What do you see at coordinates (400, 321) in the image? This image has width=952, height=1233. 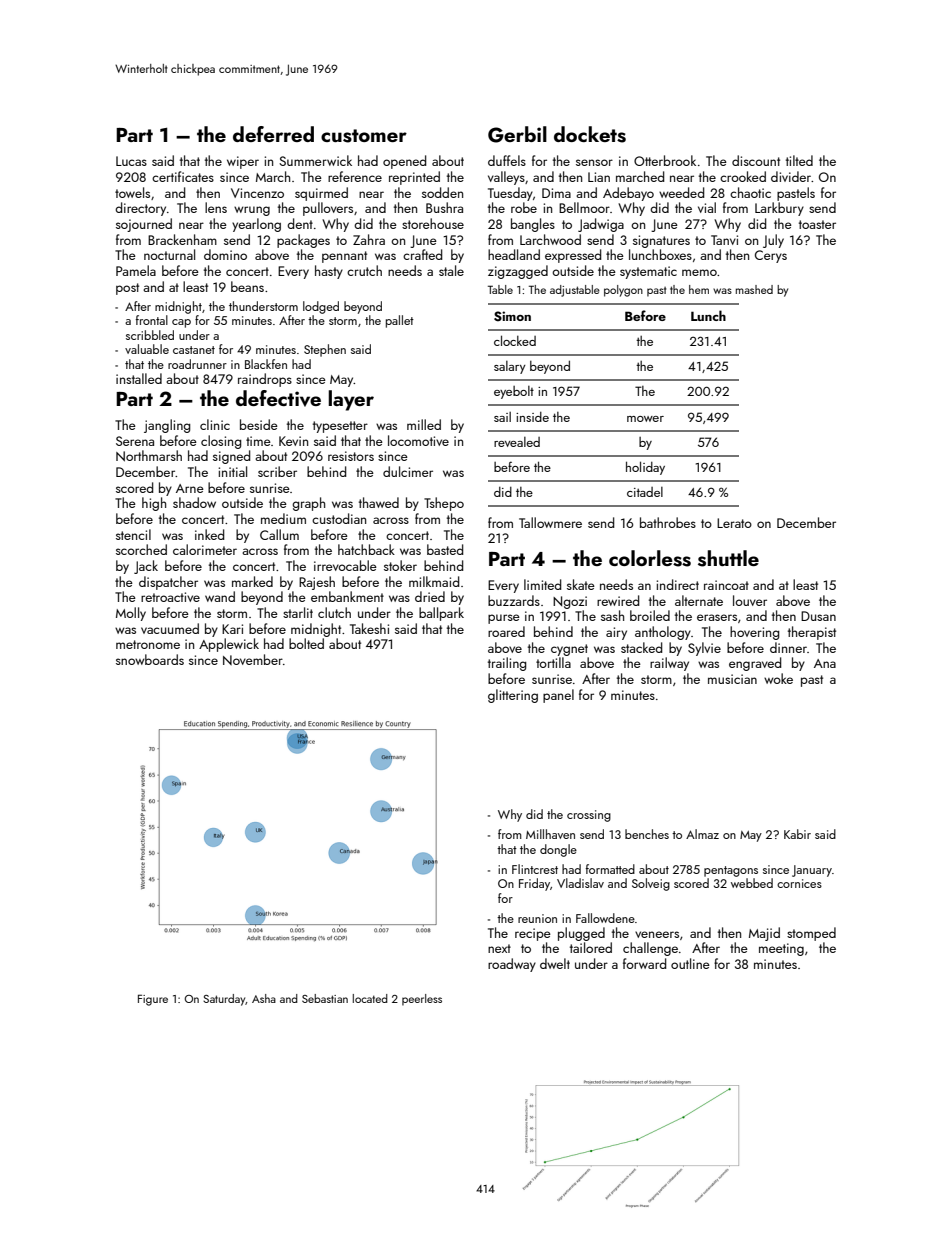 I see `pallet` at bounding box center [400, 321].
